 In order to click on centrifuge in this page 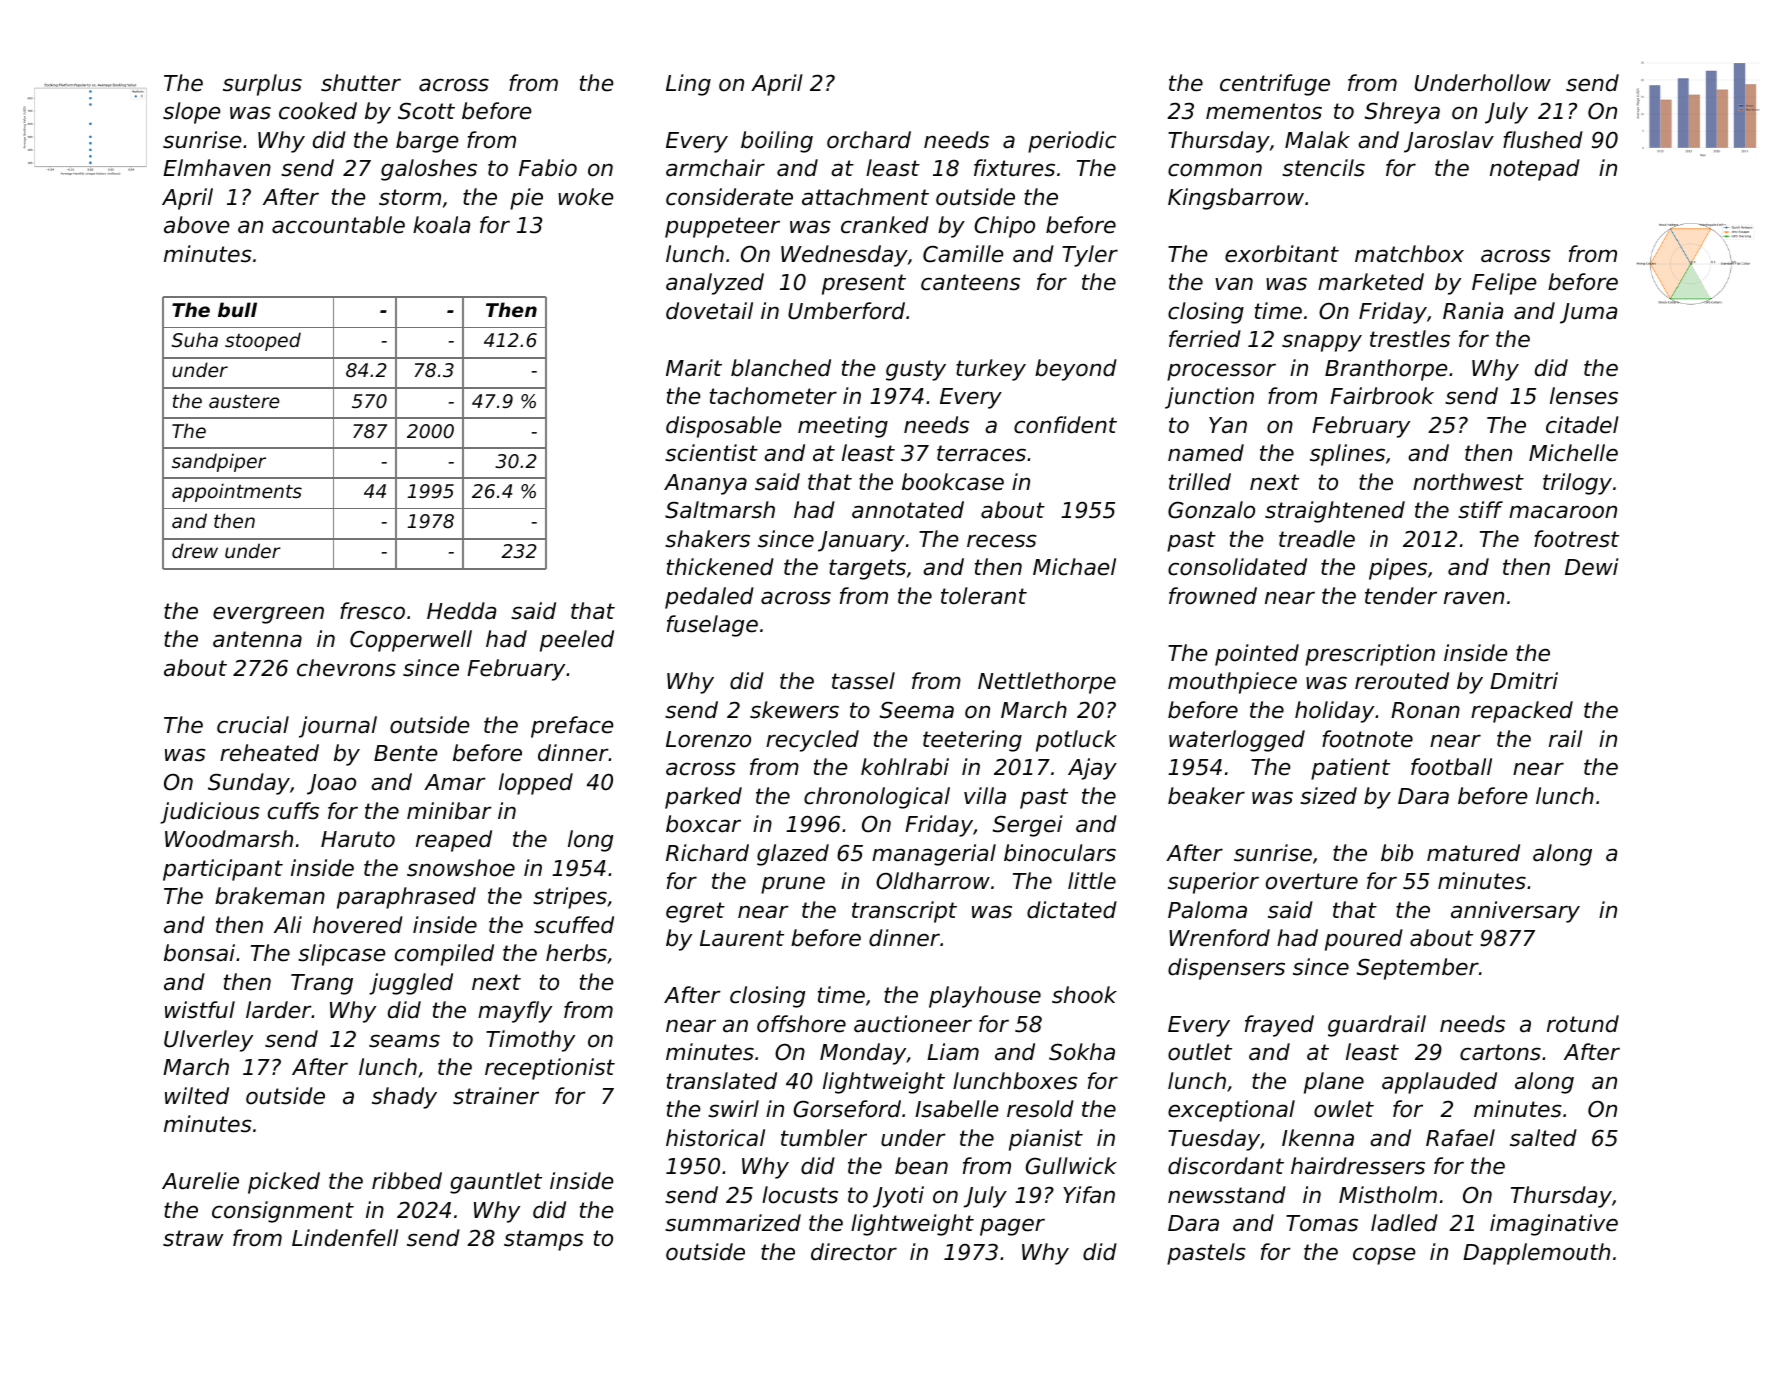, I will do `click(1275, 85)`.
